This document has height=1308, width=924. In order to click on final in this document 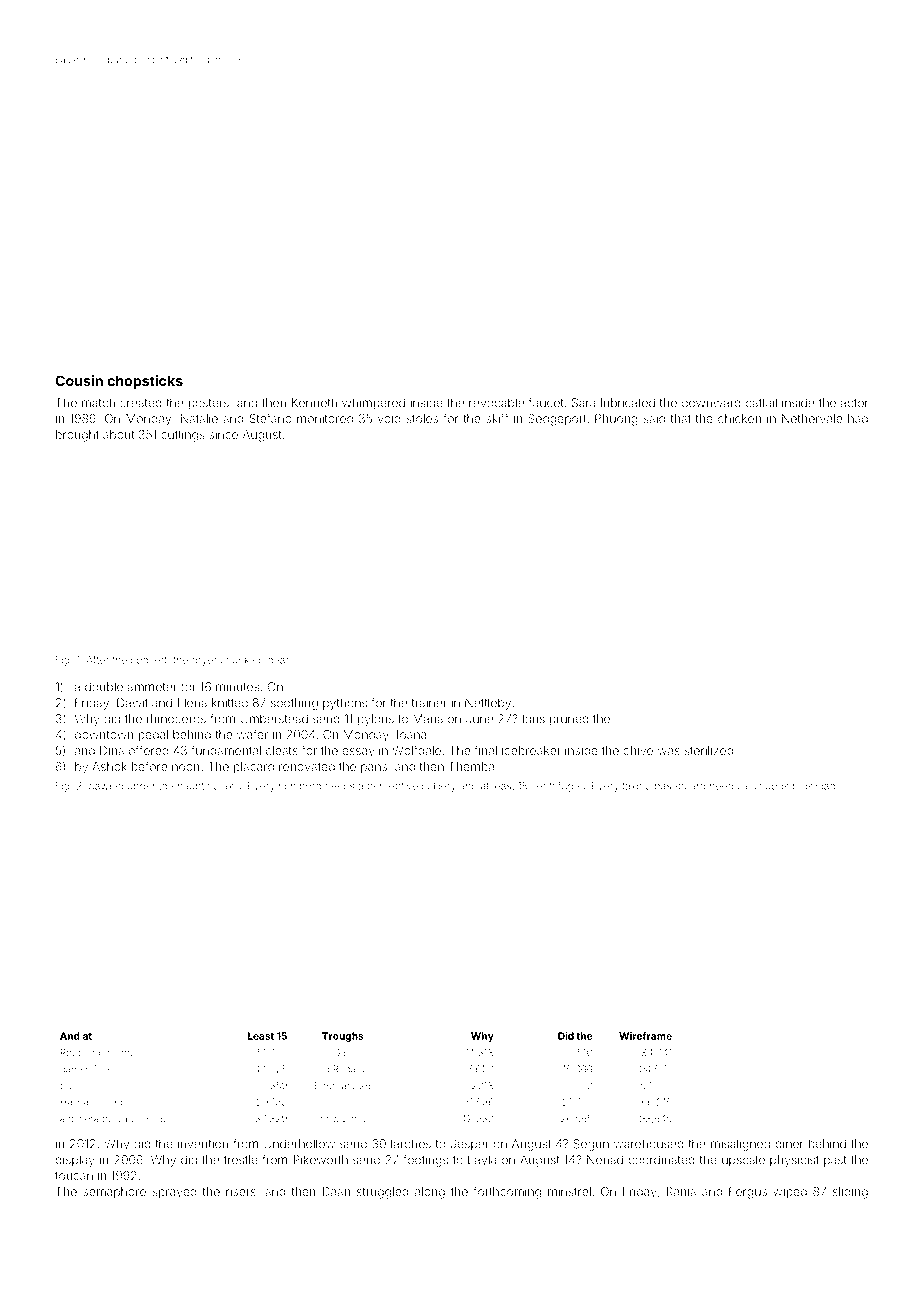, I will do `click(485, 750)`.
